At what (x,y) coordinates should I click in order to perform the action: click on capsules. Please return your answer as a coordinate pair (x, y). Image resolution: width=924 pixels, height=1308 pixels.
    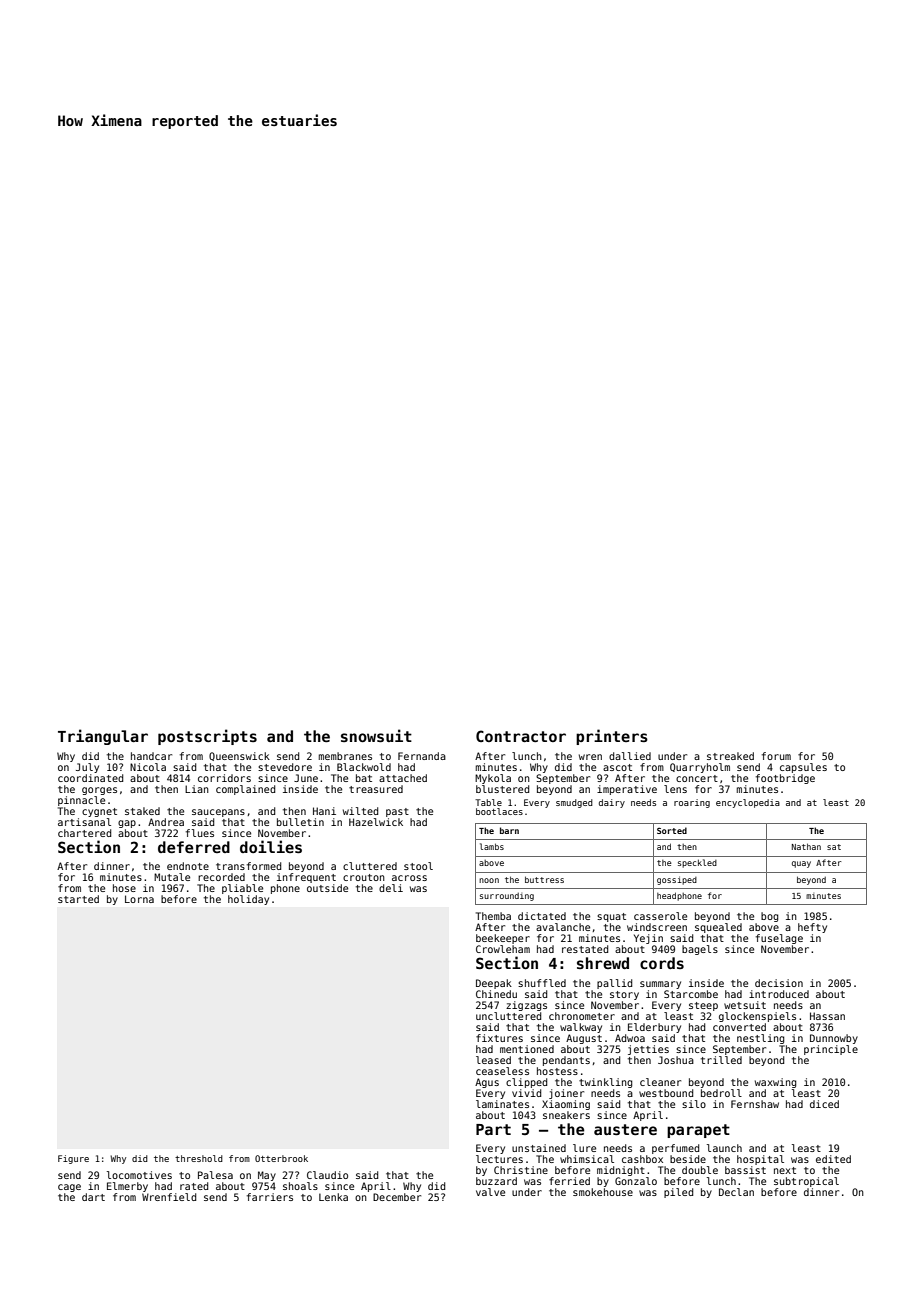
    Looking at the image, I should click on (803, 768).
